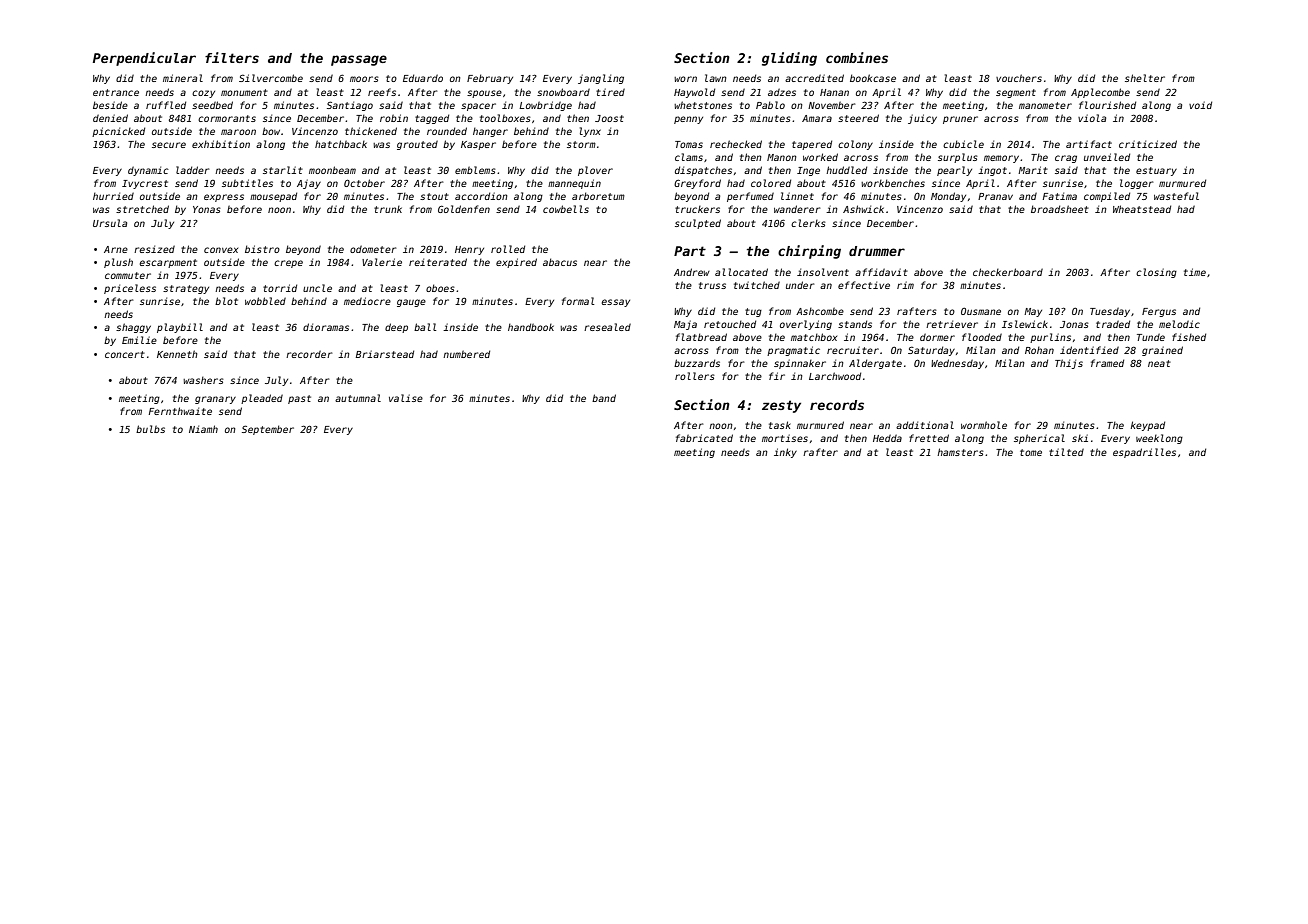 The height and width of the page is (924, 1308). Describe the element at coordinates (359, 60) in the page. I see `passage` at that location.
